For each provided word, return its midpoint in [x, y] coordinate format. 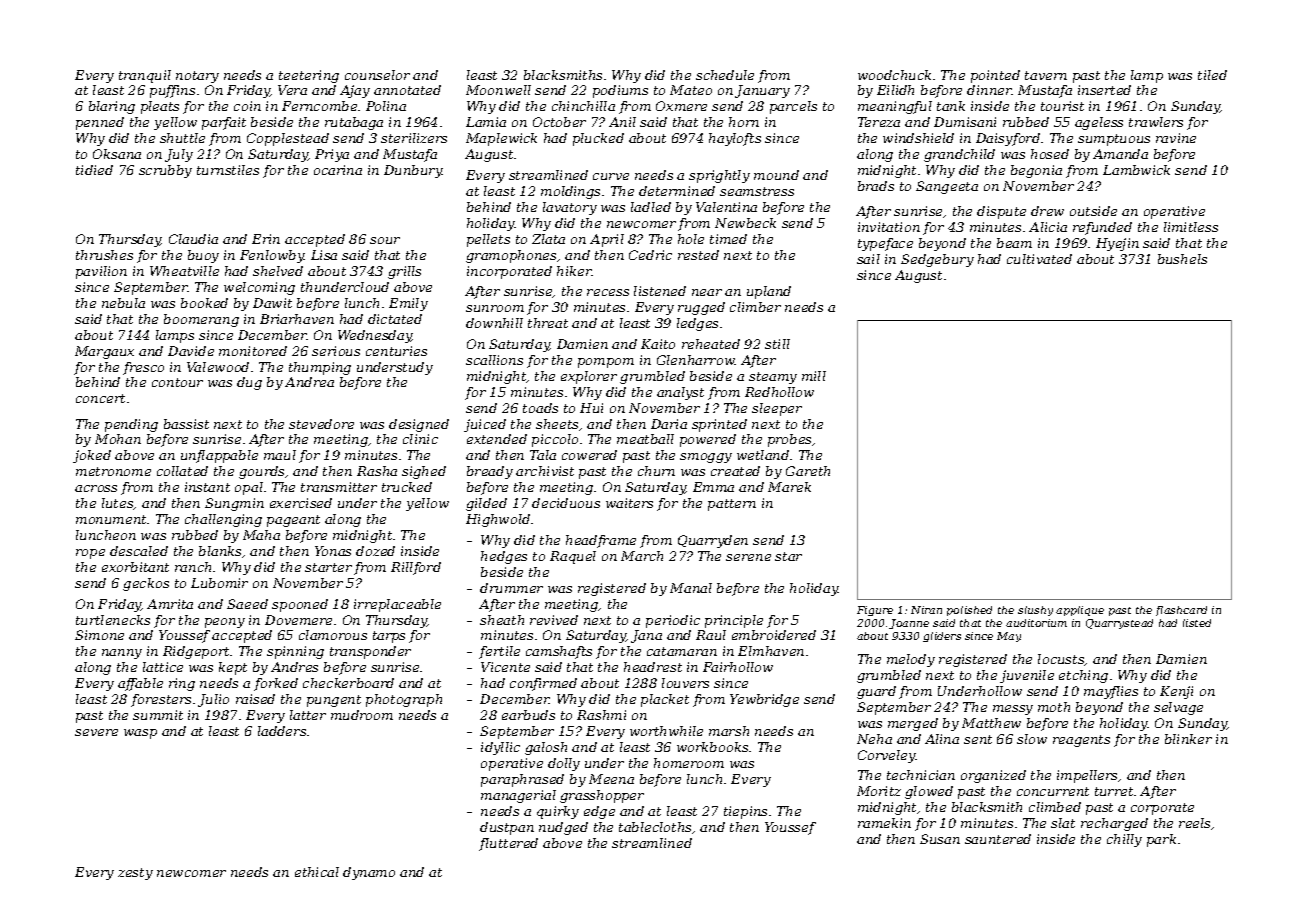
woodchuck [894, 75]
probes [790, 440]
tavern [1046, 75]
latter [308, 715]
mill [814, 376]
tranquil [145, 76]
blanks [220, 551]
